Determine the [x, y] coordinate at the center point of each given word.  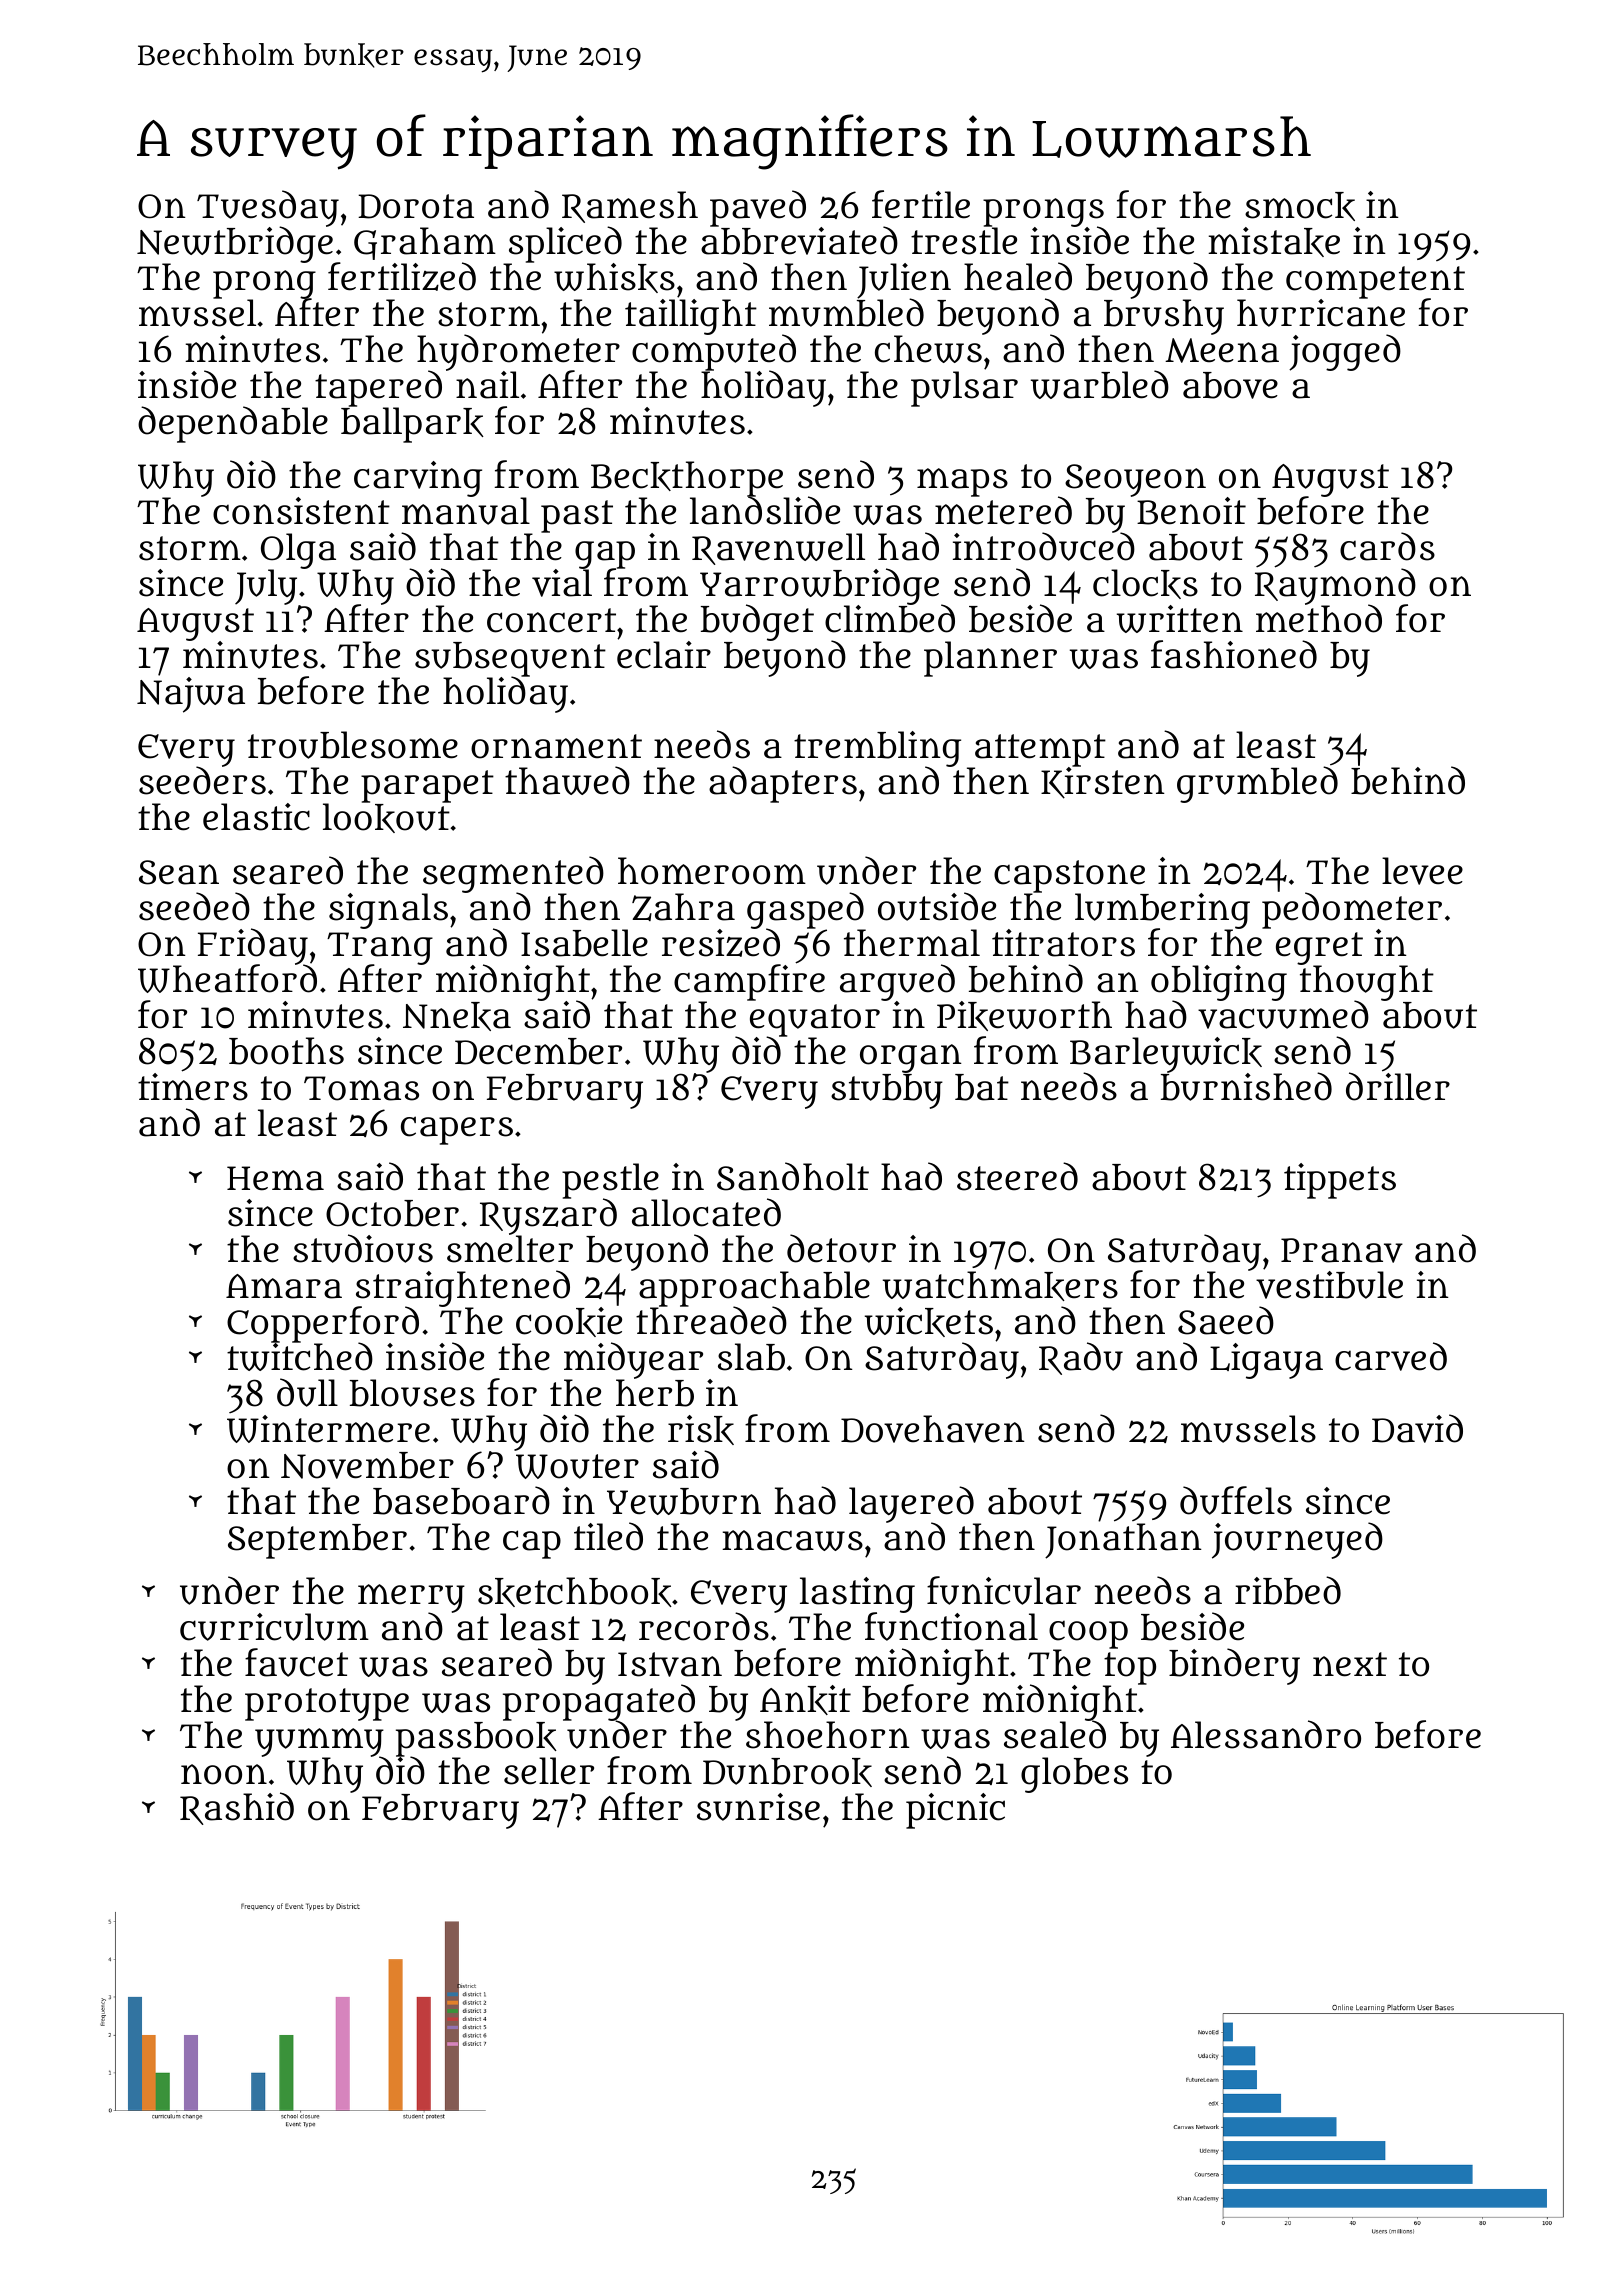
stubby [887, 1091]
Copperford [323, 1324]
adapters [783, 784]
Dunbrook [787, 1772]
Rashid [237, 1808]
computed [714, 353]
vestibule [1329, 1285]
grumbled [1257, 785]
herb [655, 1393]
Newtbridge [235, 245]
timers [193, 1087]
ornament [556, 746]
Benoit [1191, 511]
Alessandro [1266, 1734]
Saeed [1226, 1320]
